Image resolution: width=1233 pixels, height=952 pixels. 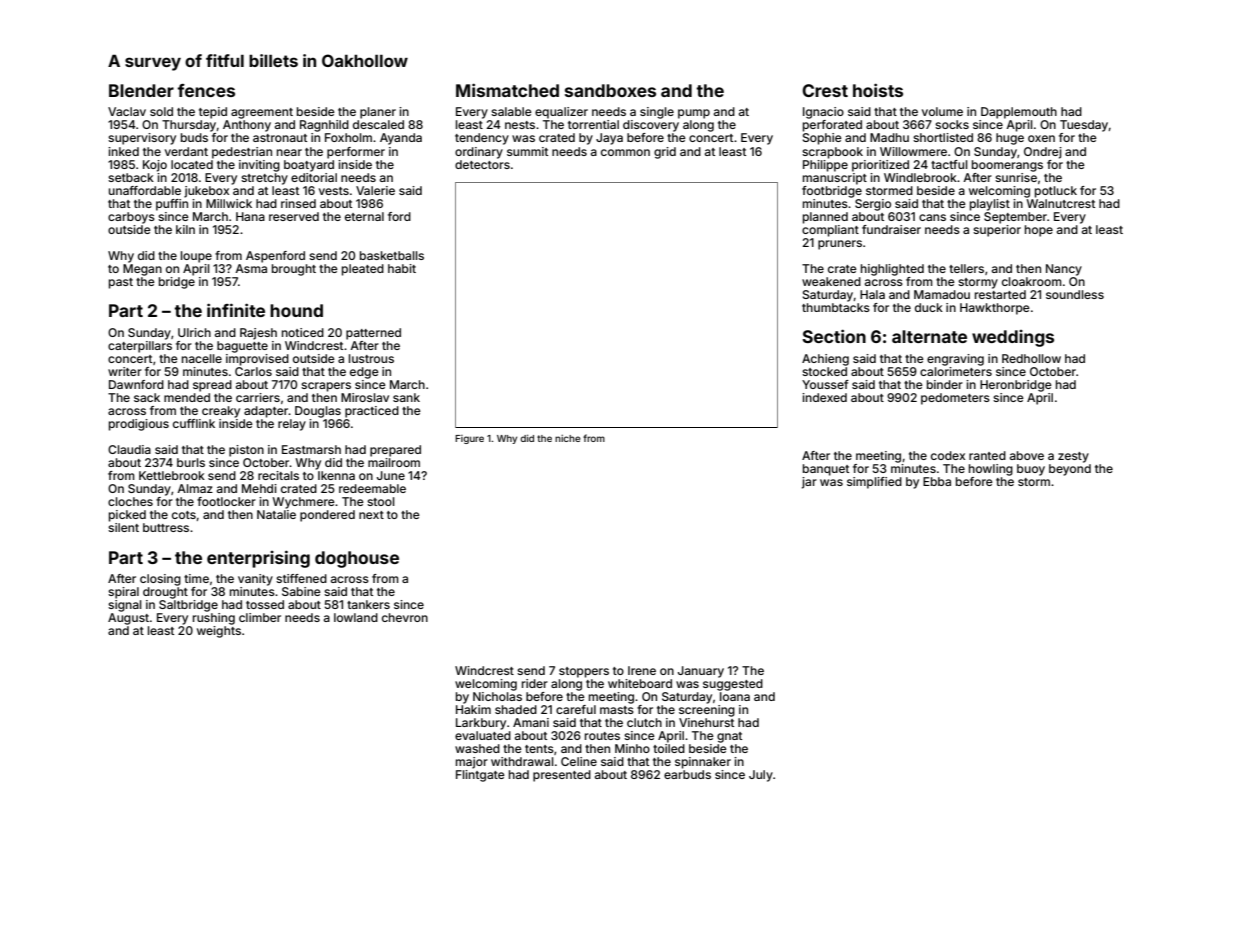 I want to click on Tuesday, so click(x=1084, y=126).
